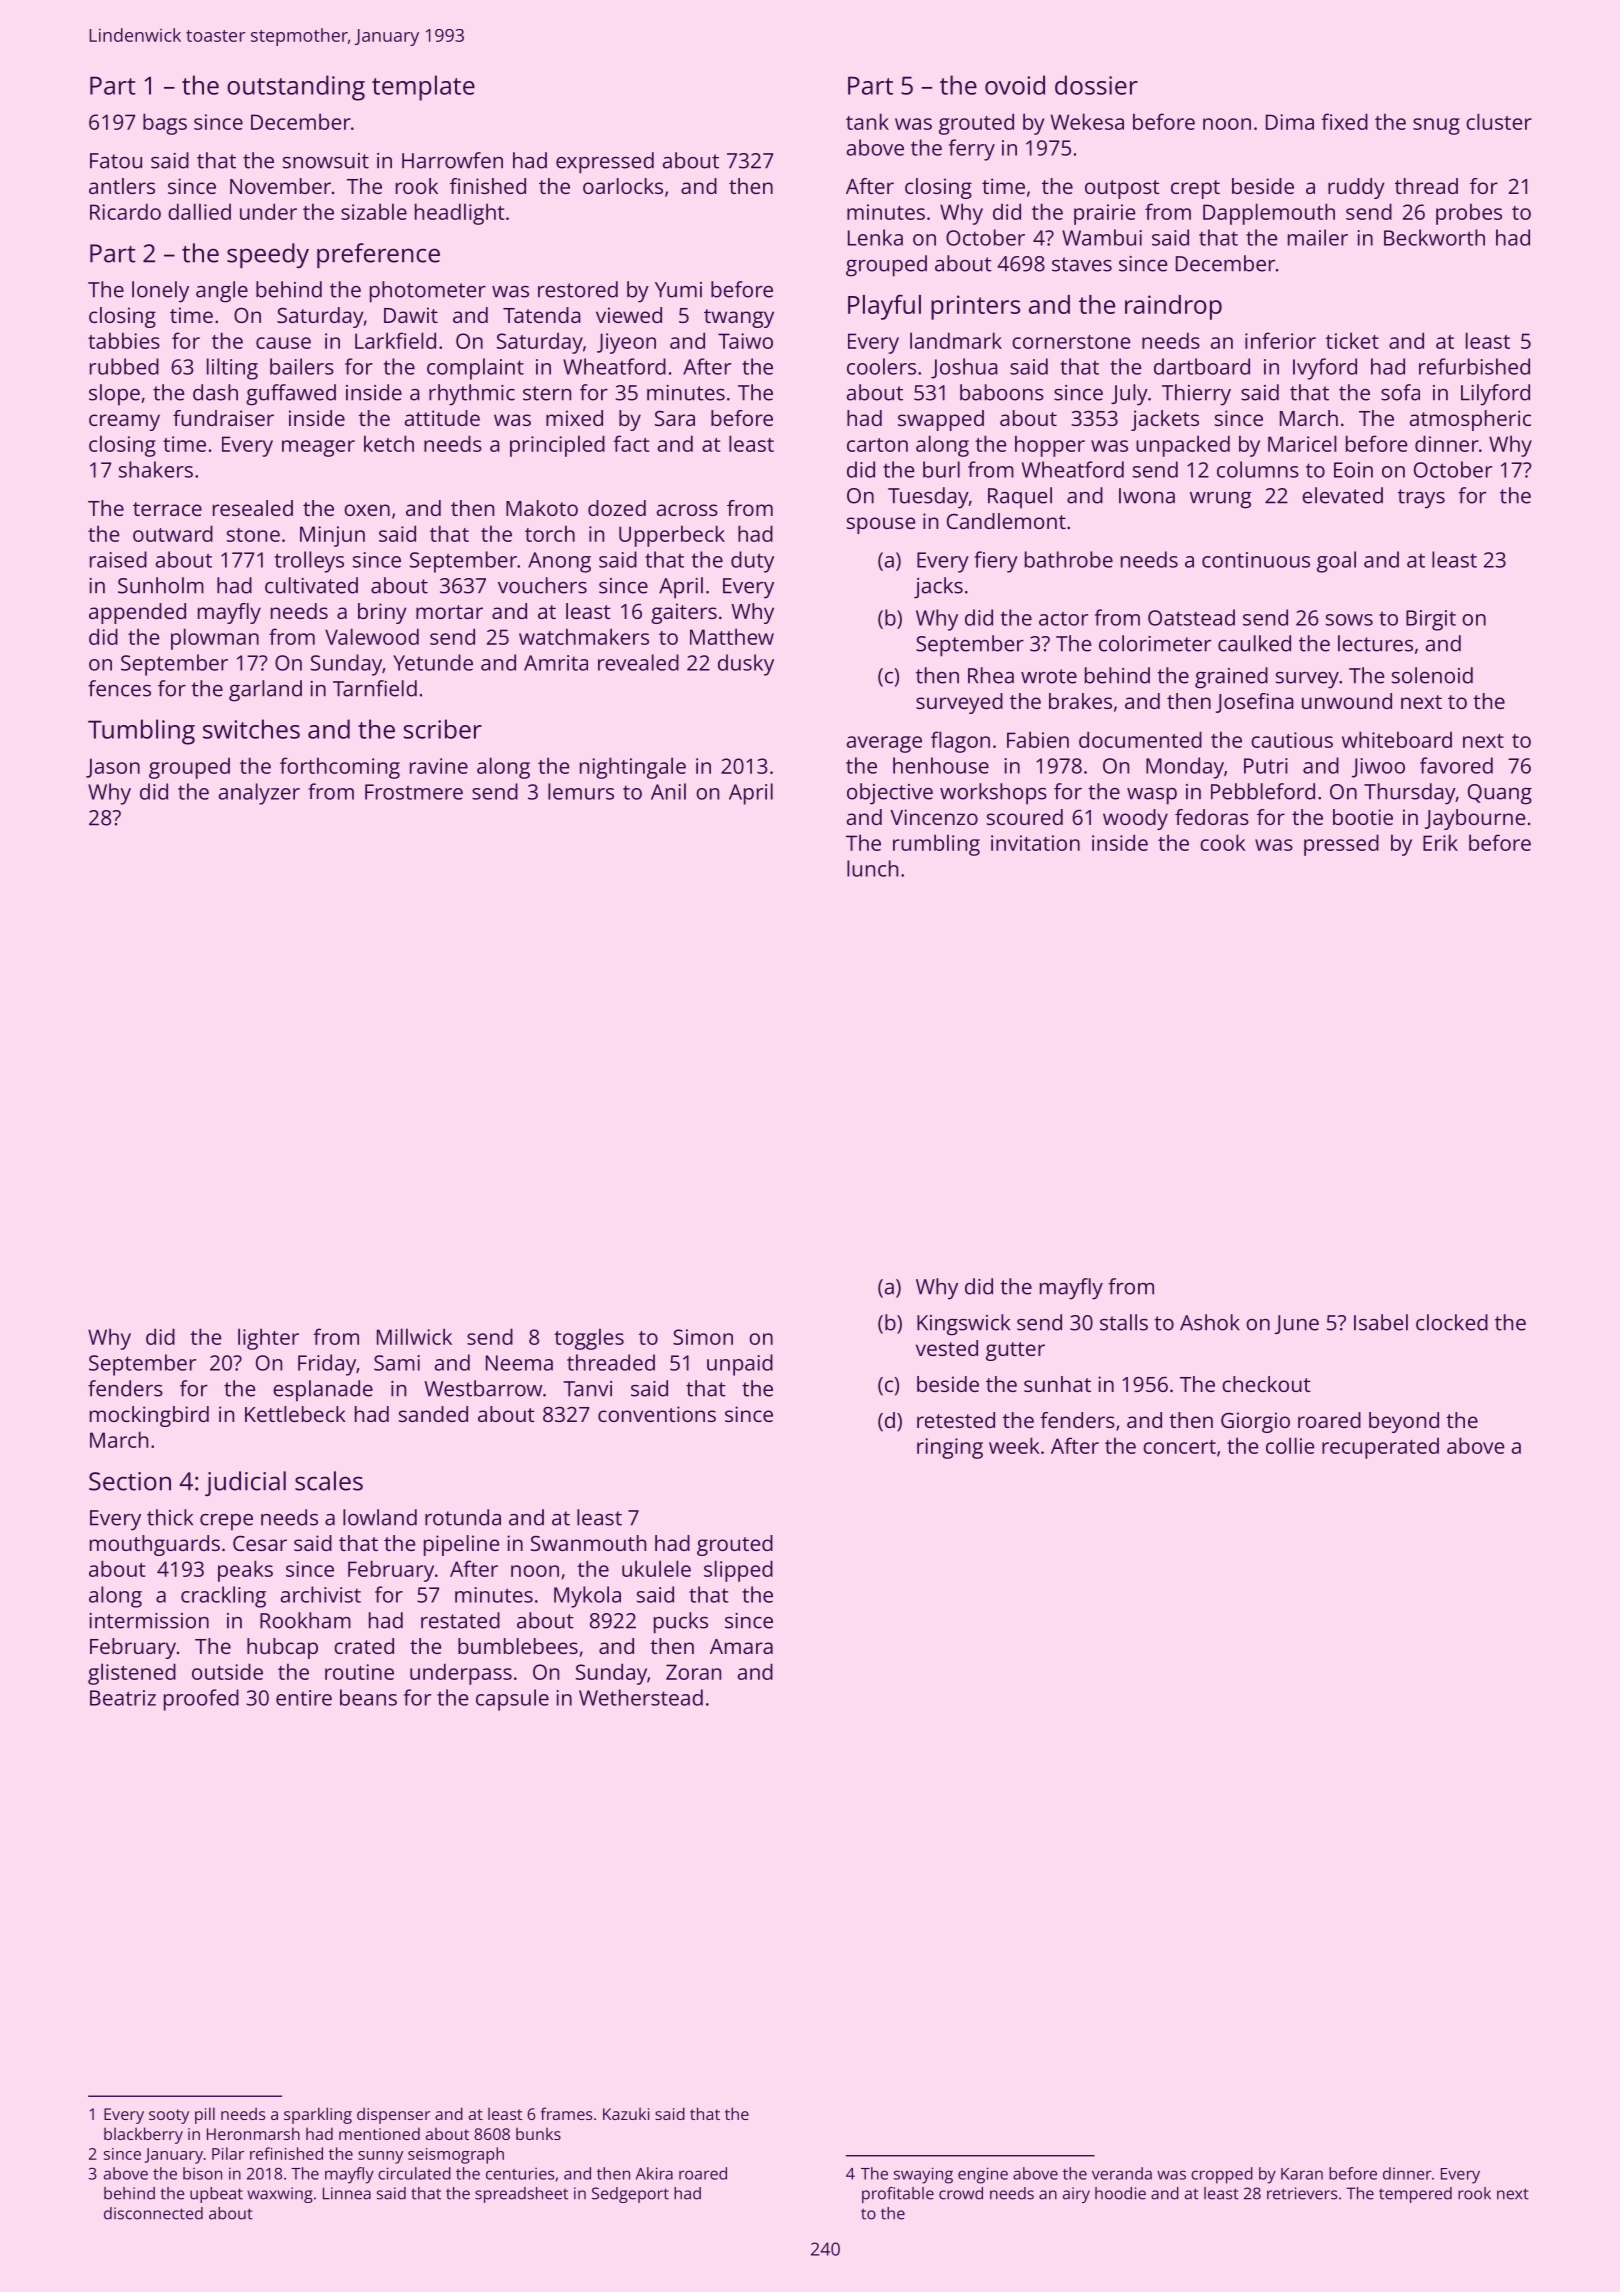 This screenshot has width=1620, height=2292. What do you see at coordinates (1500, 794) in the screenshot?
I see `Quang` at bounding box center [1500, 794].
